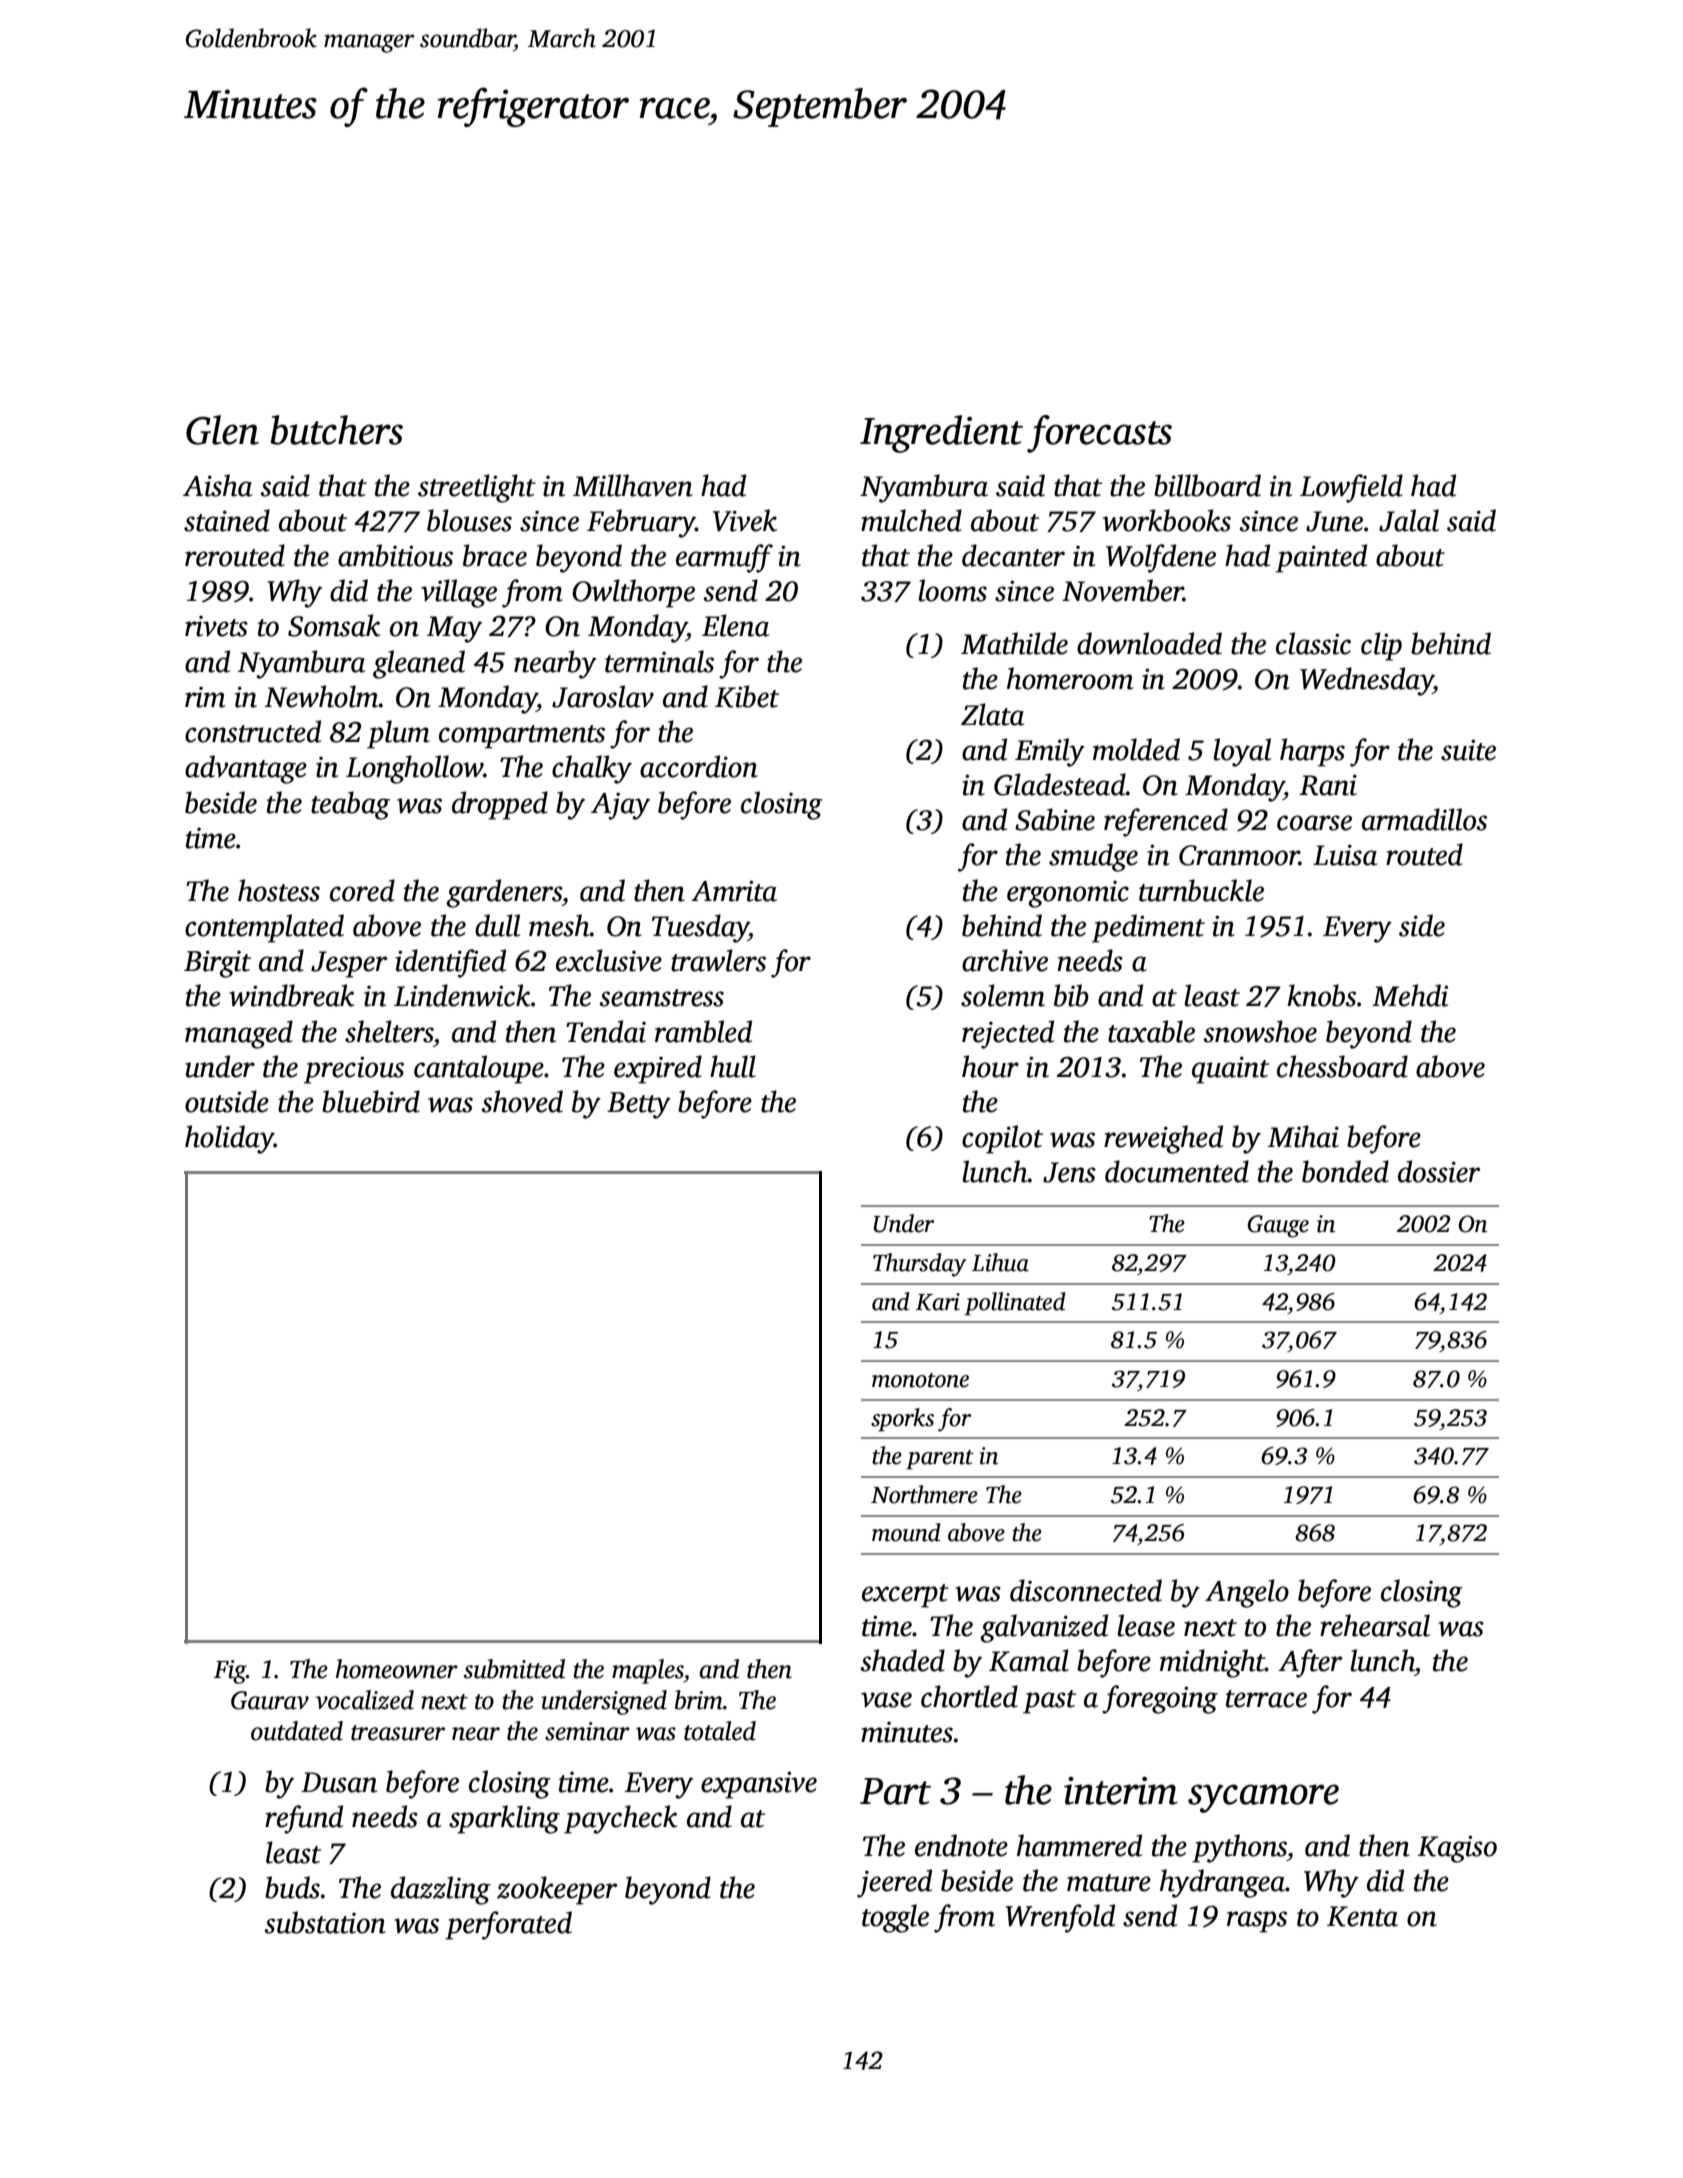  Describe the element at coordinates (292, 1887) in the screenshot. I see `buds` at that location.
